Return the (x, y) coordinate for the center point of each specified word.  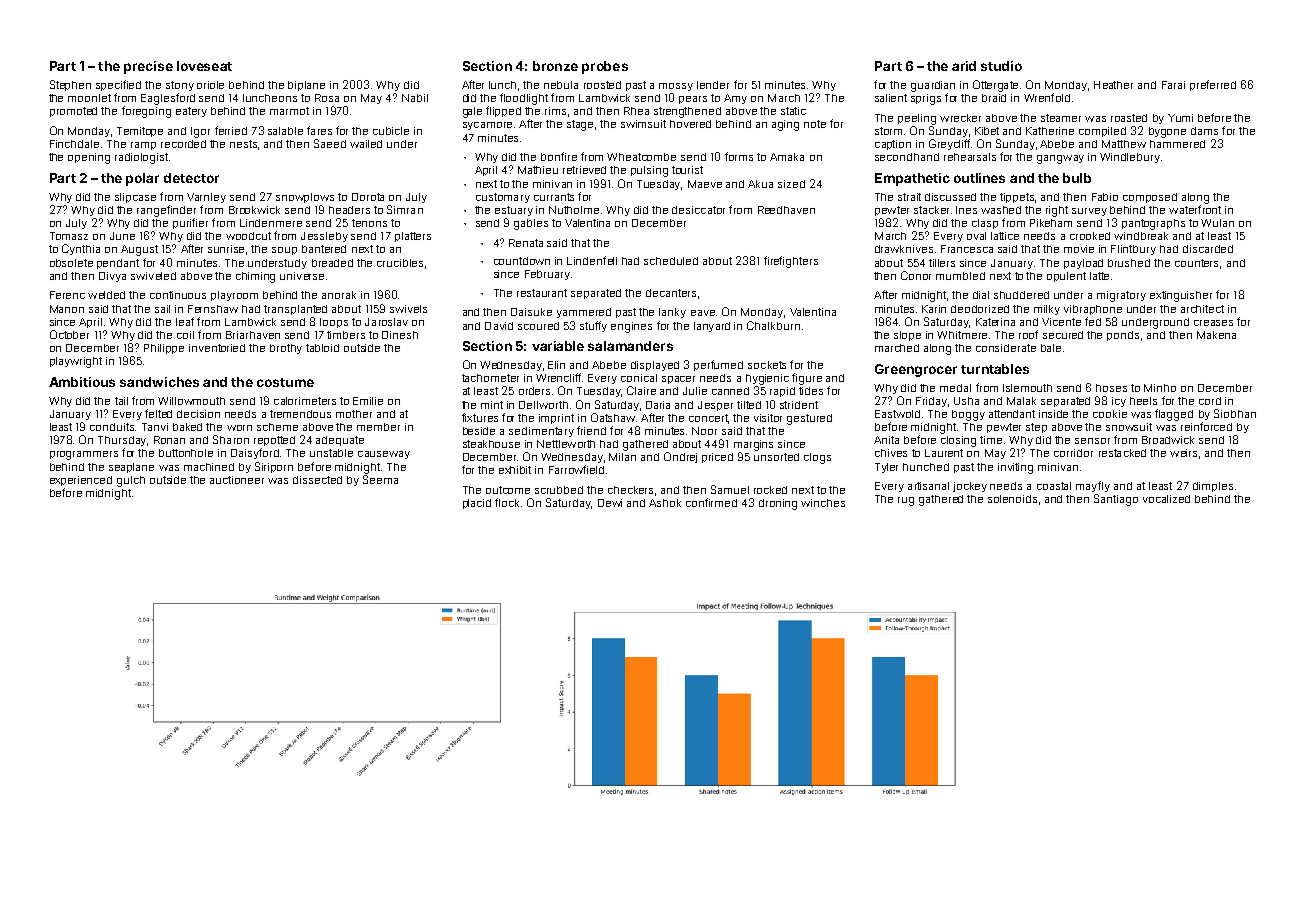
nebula (561, 85)
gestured (809, 419)
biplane (306, 86)
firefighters (791, 262)
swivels (408, 309)
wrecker (960, 118)
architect (1202, 309)
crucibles (400, 263)
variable (558, 346)
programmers (84, 455)
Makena (1216, 335)
